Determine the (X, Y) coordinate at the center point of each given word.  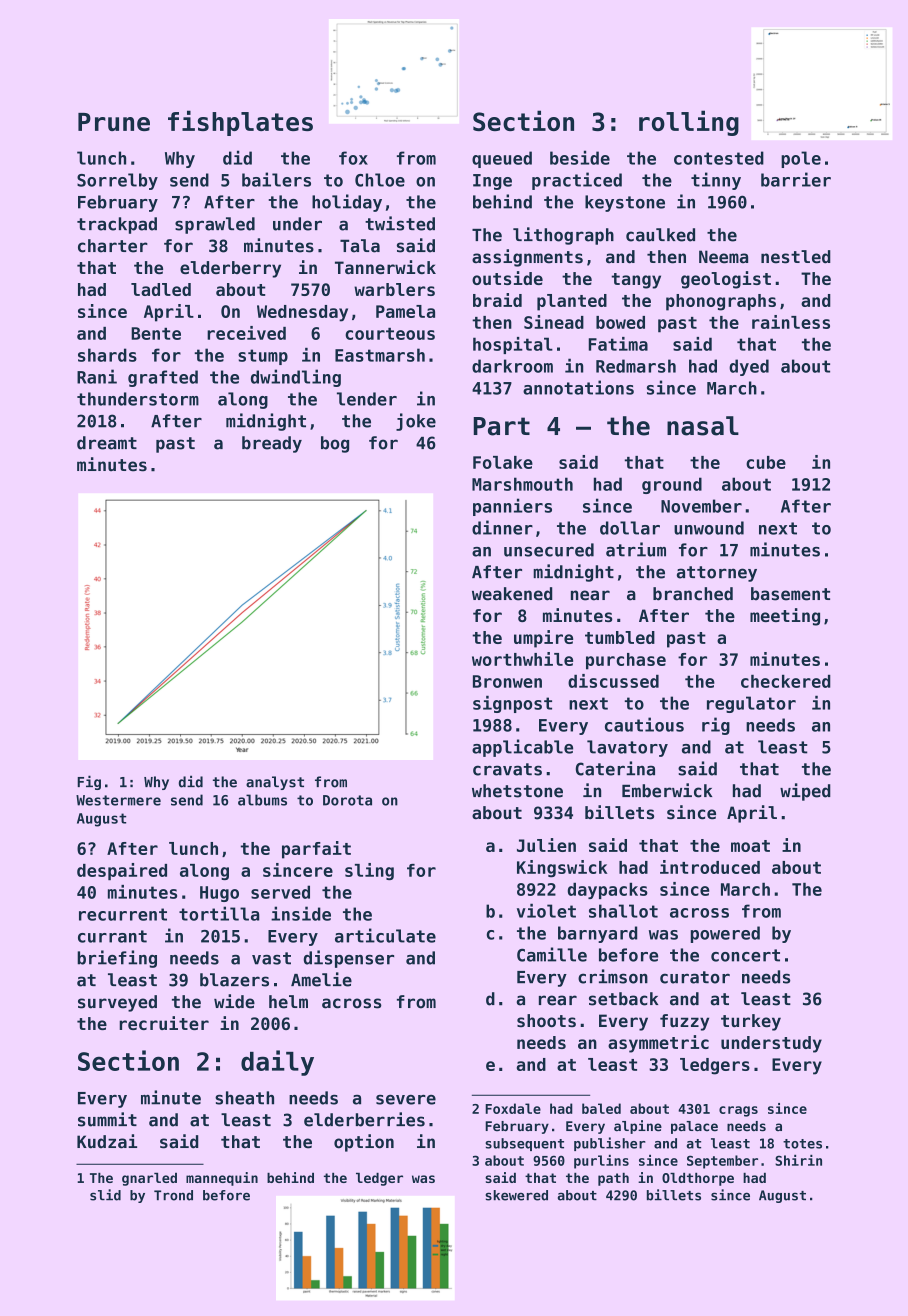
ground (672, 485)
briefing (117, 959)
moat (750, 846)
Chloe (380, 180)
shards (107, 355)
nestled (796, 257)
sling (369, 871)
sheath (244, 1098)
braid (497, 300)
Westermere (118, 800)
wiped (805, 792)
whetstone (517, 791)
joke (416, 422)
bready (272, 444)
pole (801, 159)
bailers (276, 179)
